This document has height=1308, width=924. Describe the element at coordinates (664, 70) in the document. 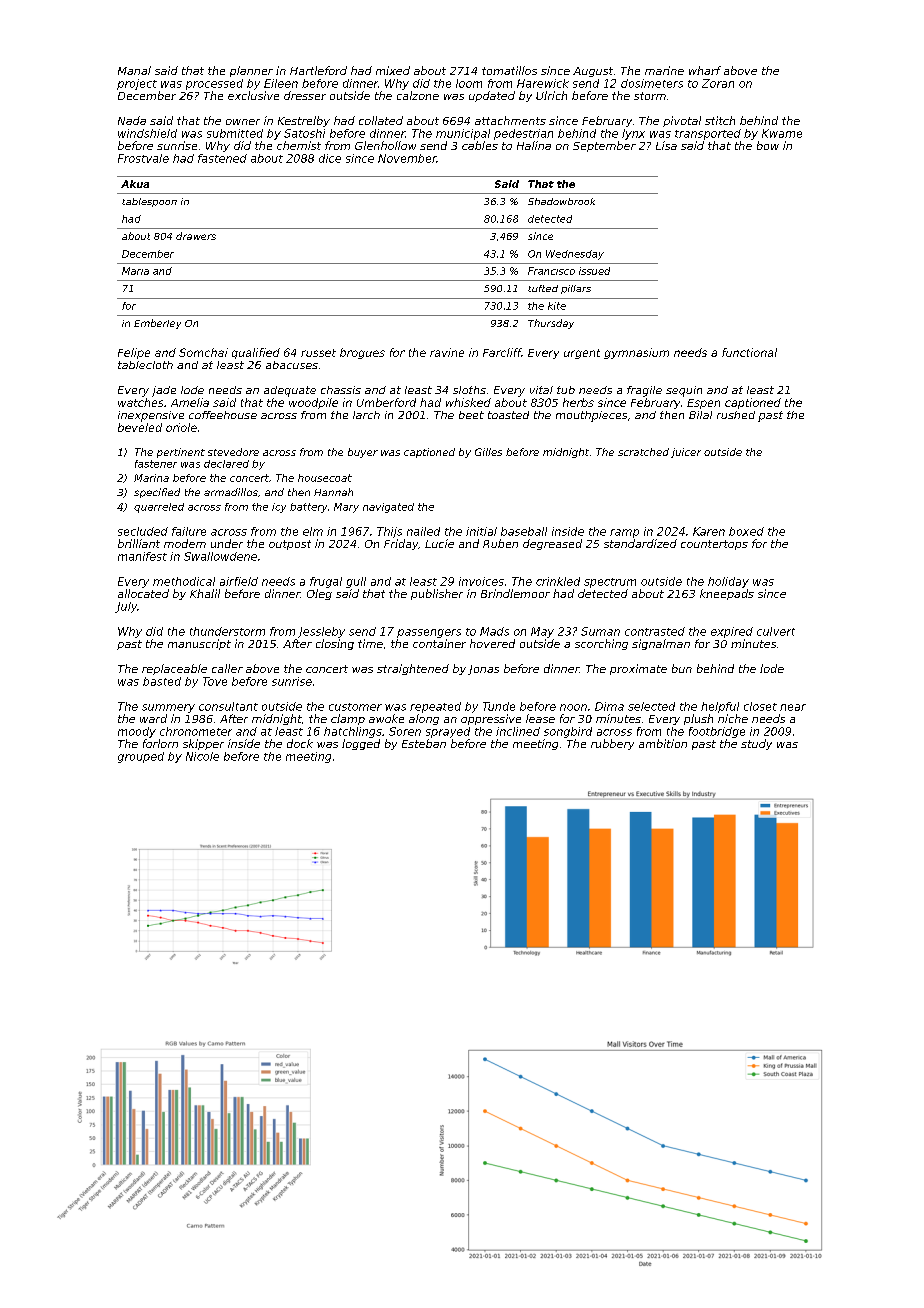

I see `marine` at that location.
